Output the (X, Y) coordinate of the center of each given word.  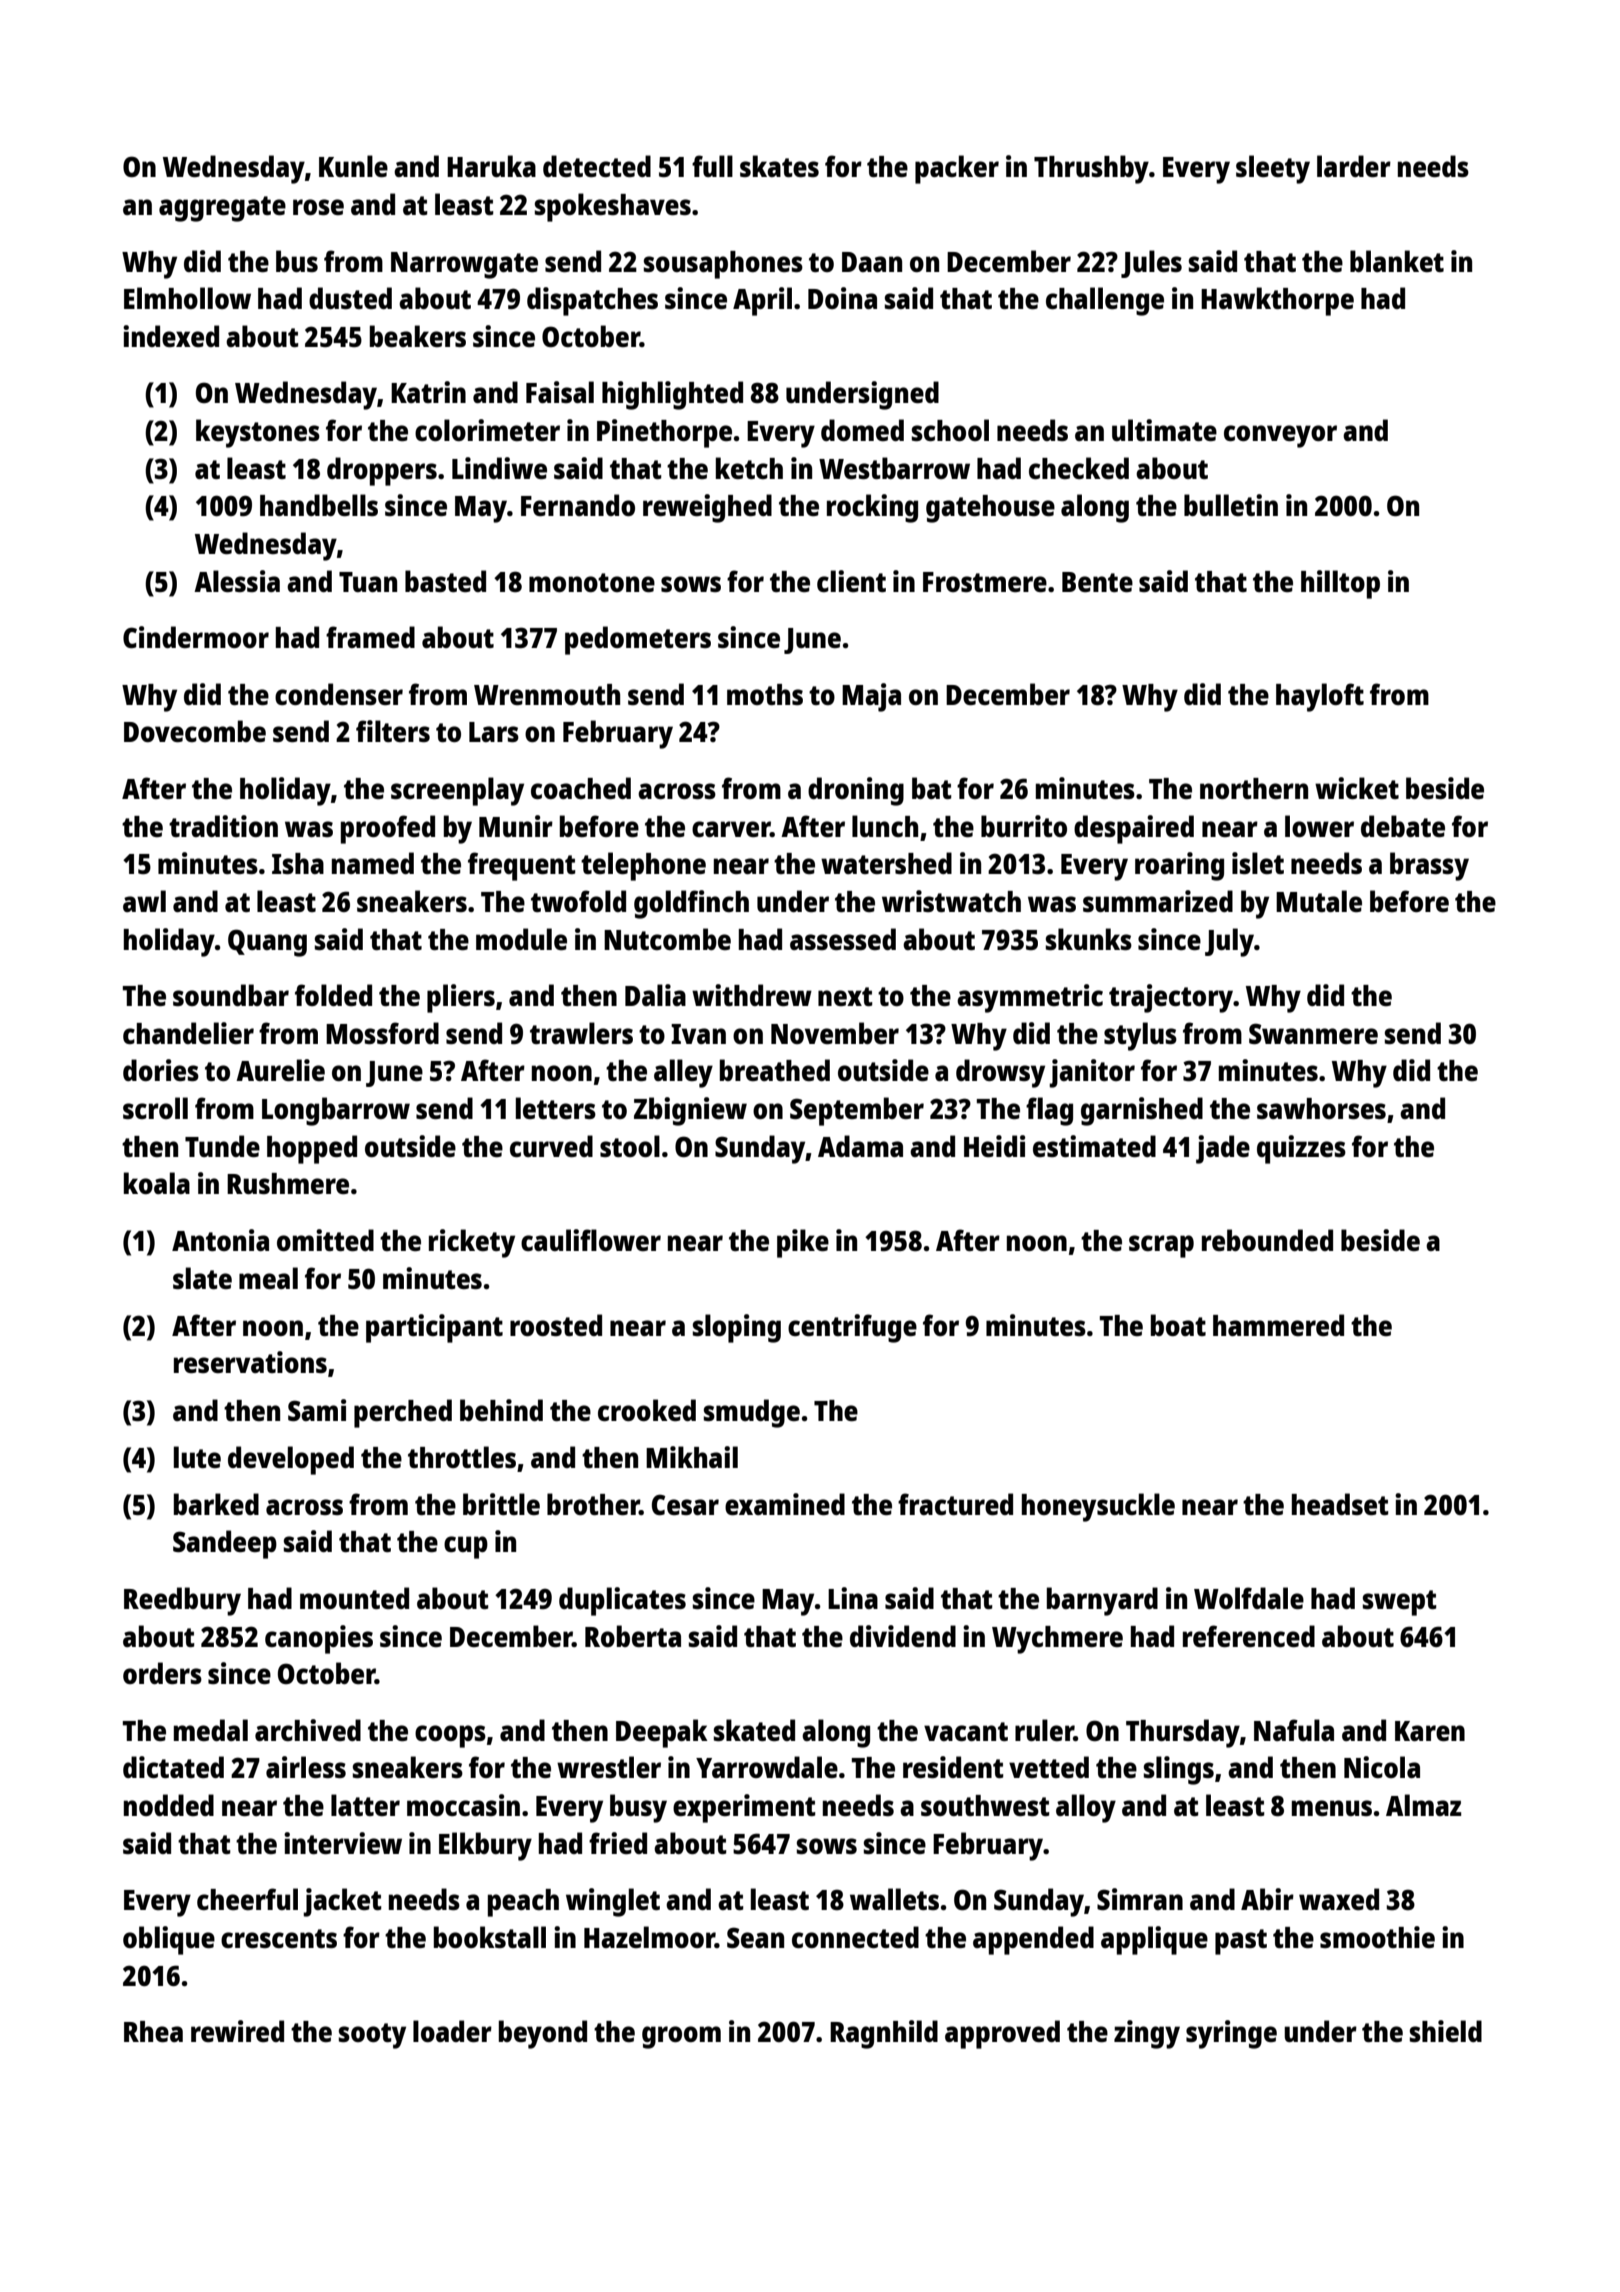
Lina (853, 1598)
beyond (543, 2034)
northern (1254, 788)
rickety (472, 1243)
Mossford (382, 1033)
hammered (1278, 1325)
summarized (1158, 901)
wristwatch (951, 901)
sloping (737, 1328)
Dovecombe (195, 731)
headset (1340, 1504)
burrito (1024, 826)
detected (597, 166)
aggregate (222, 209)
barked (216, 1504)
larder (1354, 166)
